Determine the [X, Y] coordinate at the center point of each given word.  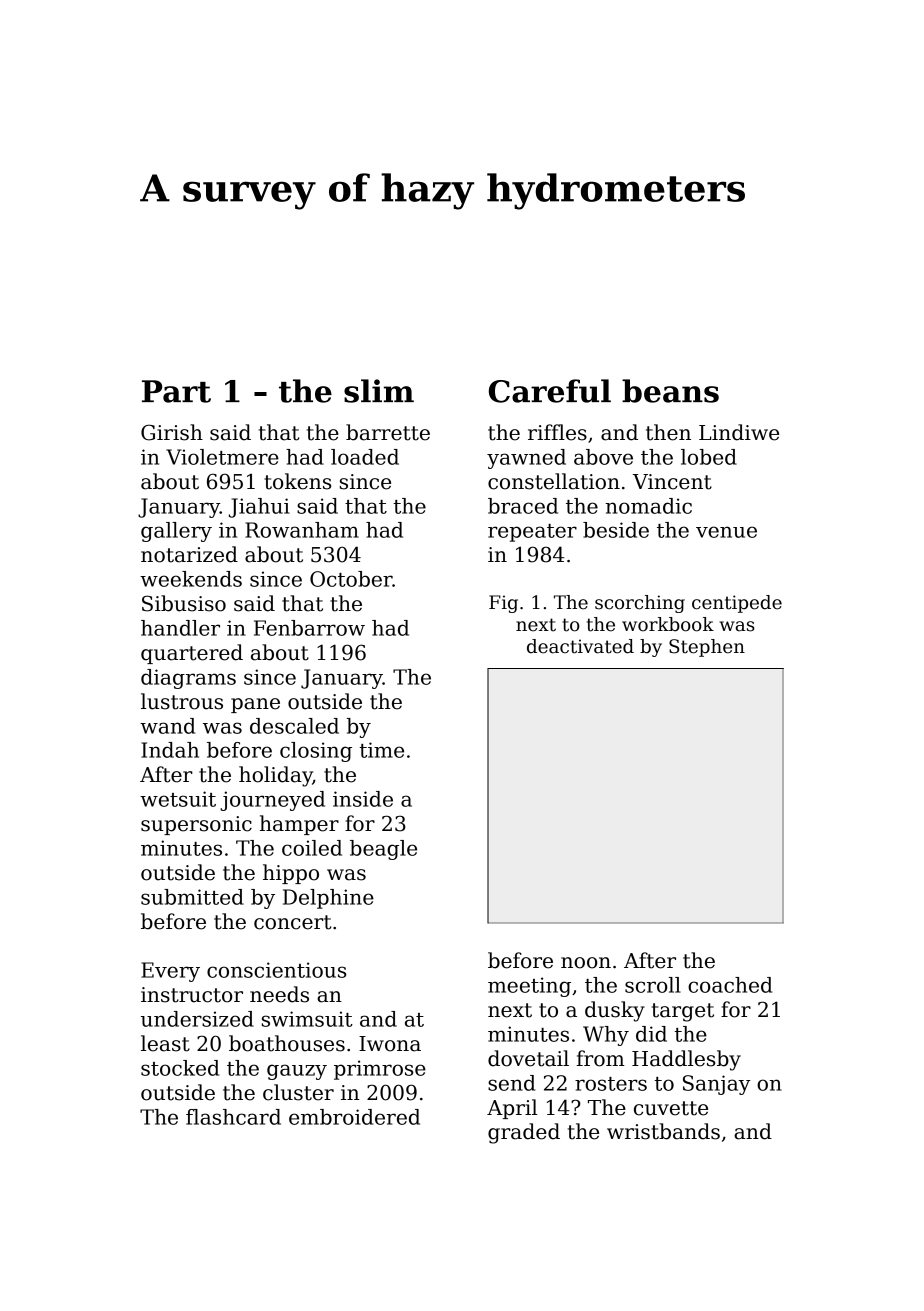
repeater [532, 533]
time [381, 750]
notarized [189, 554]
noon [586, 963]
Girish [172, 432]
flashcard [233, 1117]
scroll [653, 985]
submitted [192, 897]
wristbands [663, 1131]
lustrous [182, 701]
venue [726, 532]
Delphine [328, 899]
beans [670, 391]
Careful [550, 391]
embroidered [354, 1117]
